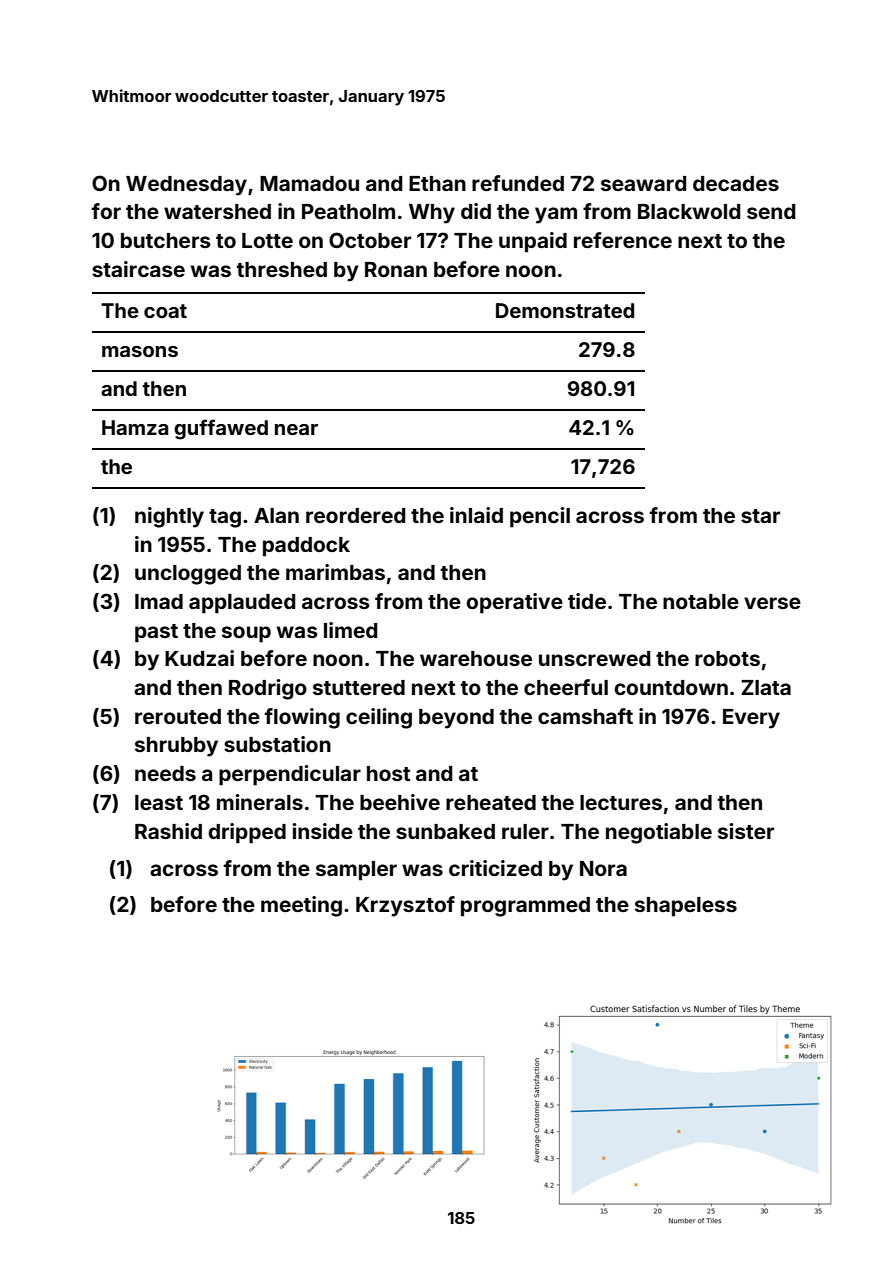 The height and width of the document is (1270, 895). I want to click on Ethan, so click(437, 183).
